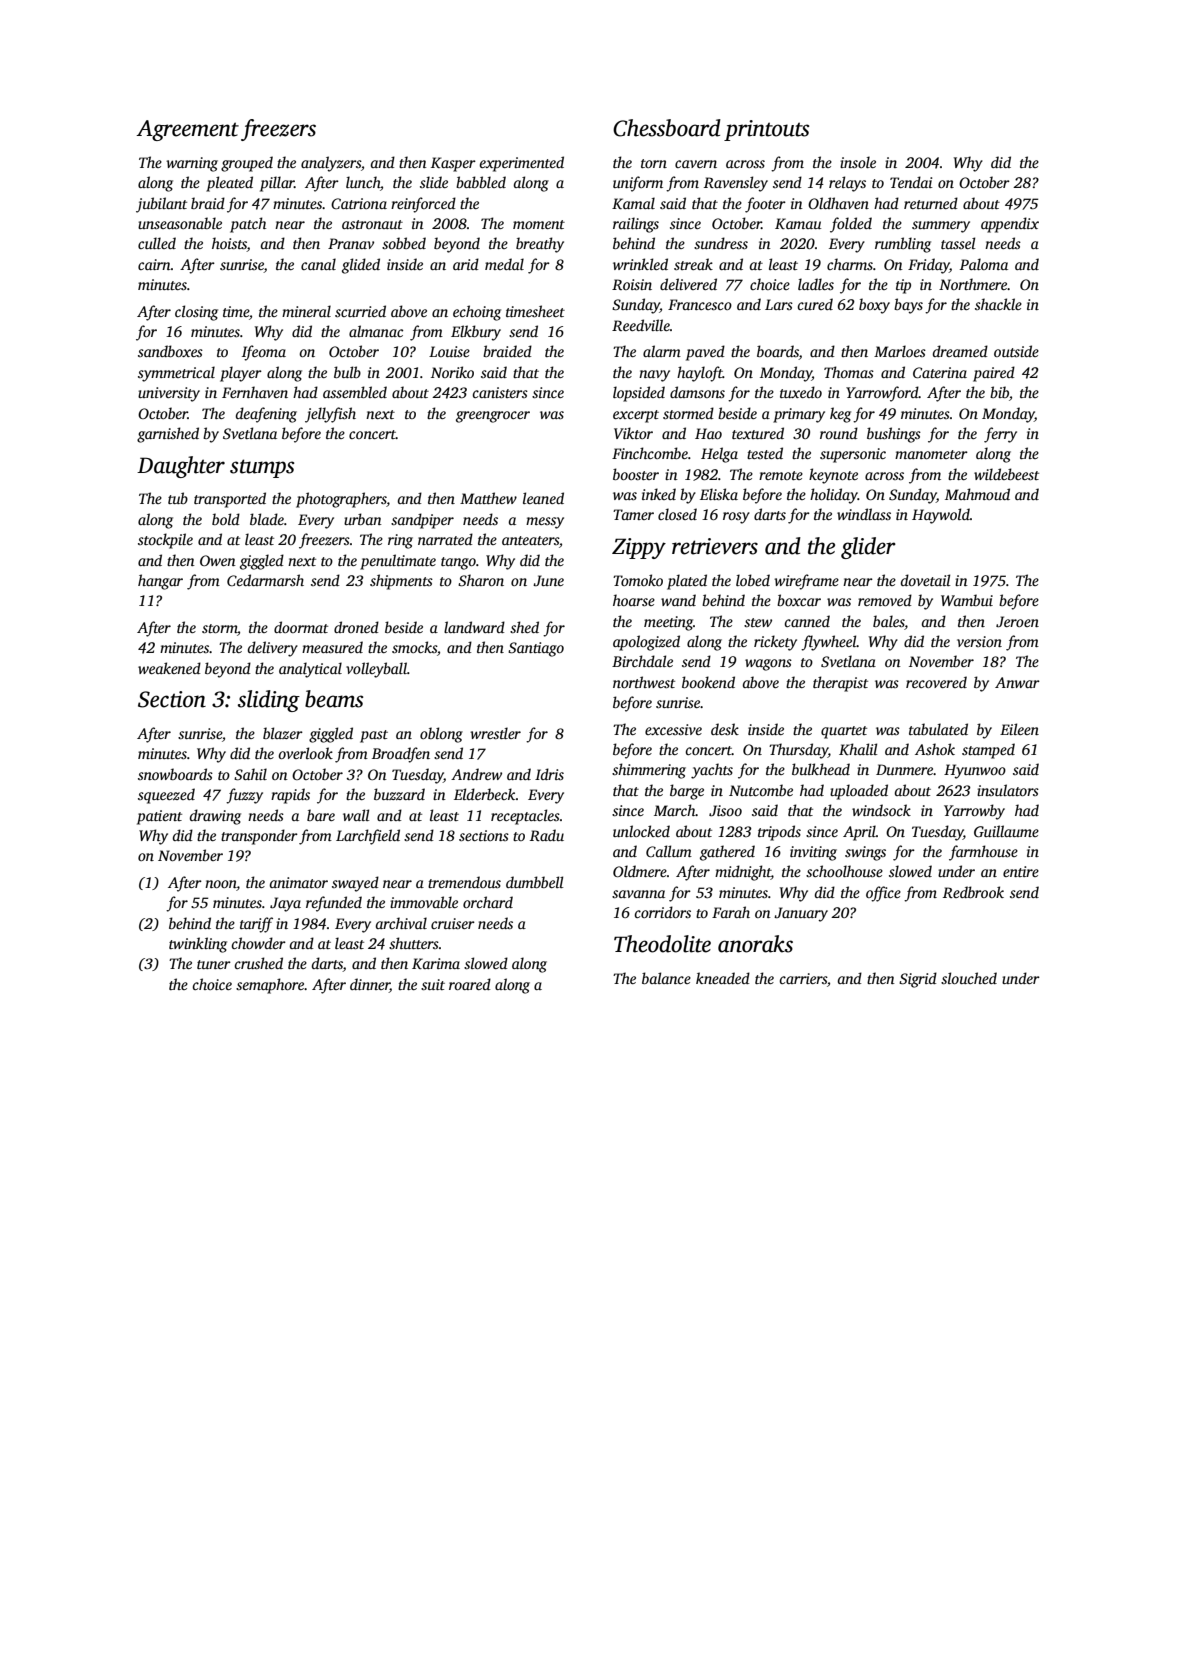  Describe the element at coordinates (636, 225) in the image. I see `railings` at that location.
